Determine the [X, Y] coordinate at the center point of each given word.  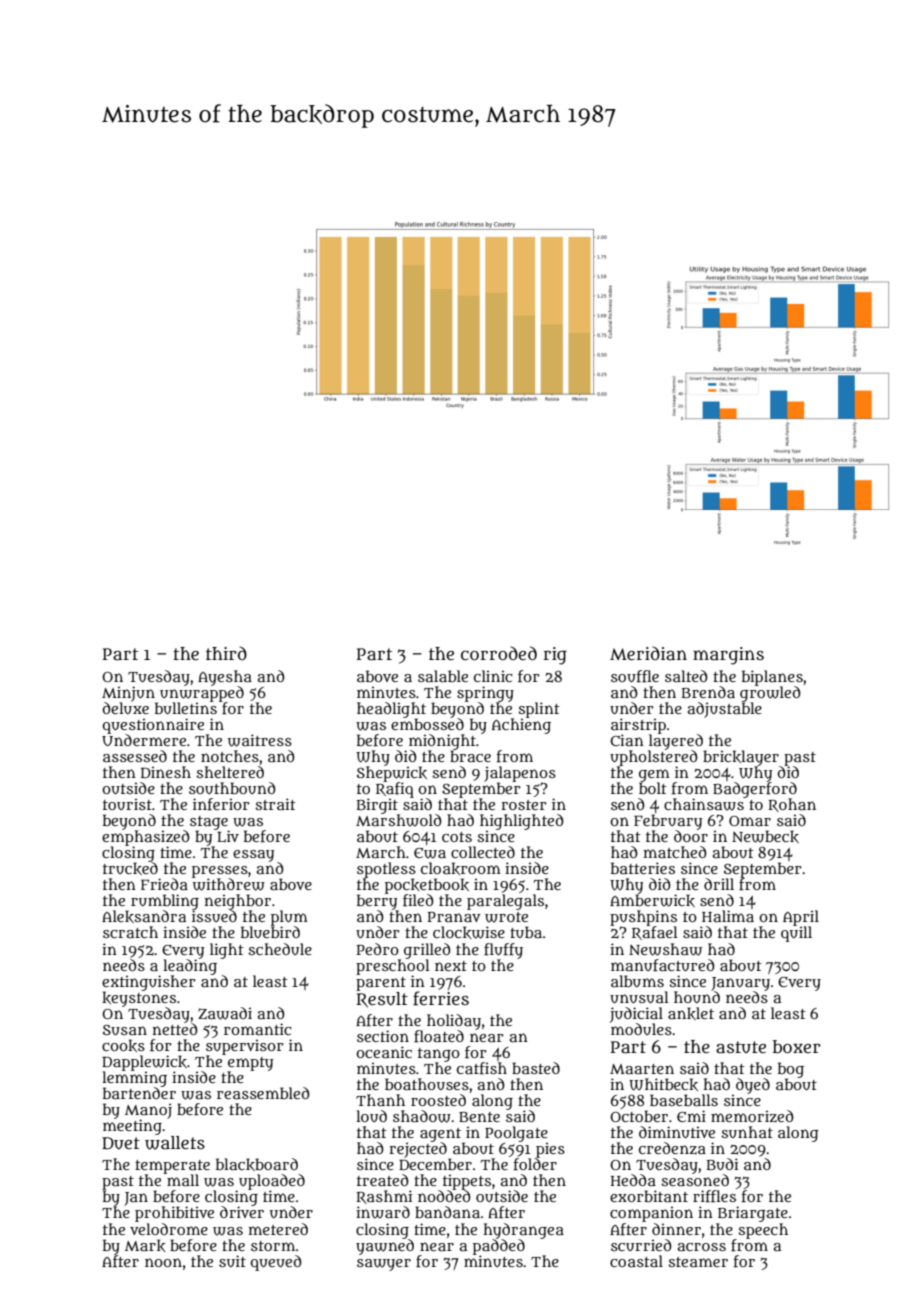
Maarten [642, 1069]
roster [524, 805]
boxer [797, 1046]
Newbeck [765, 836]
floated [439, 1036]
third [226, 653]
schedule [280, 949]
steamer [698, 1262]
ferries [441, 998]
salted [686, 676]
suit [232, 1261]
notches [230, 756]
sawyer [384, 1265]
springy [485, 694]
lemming [134, 1079]
